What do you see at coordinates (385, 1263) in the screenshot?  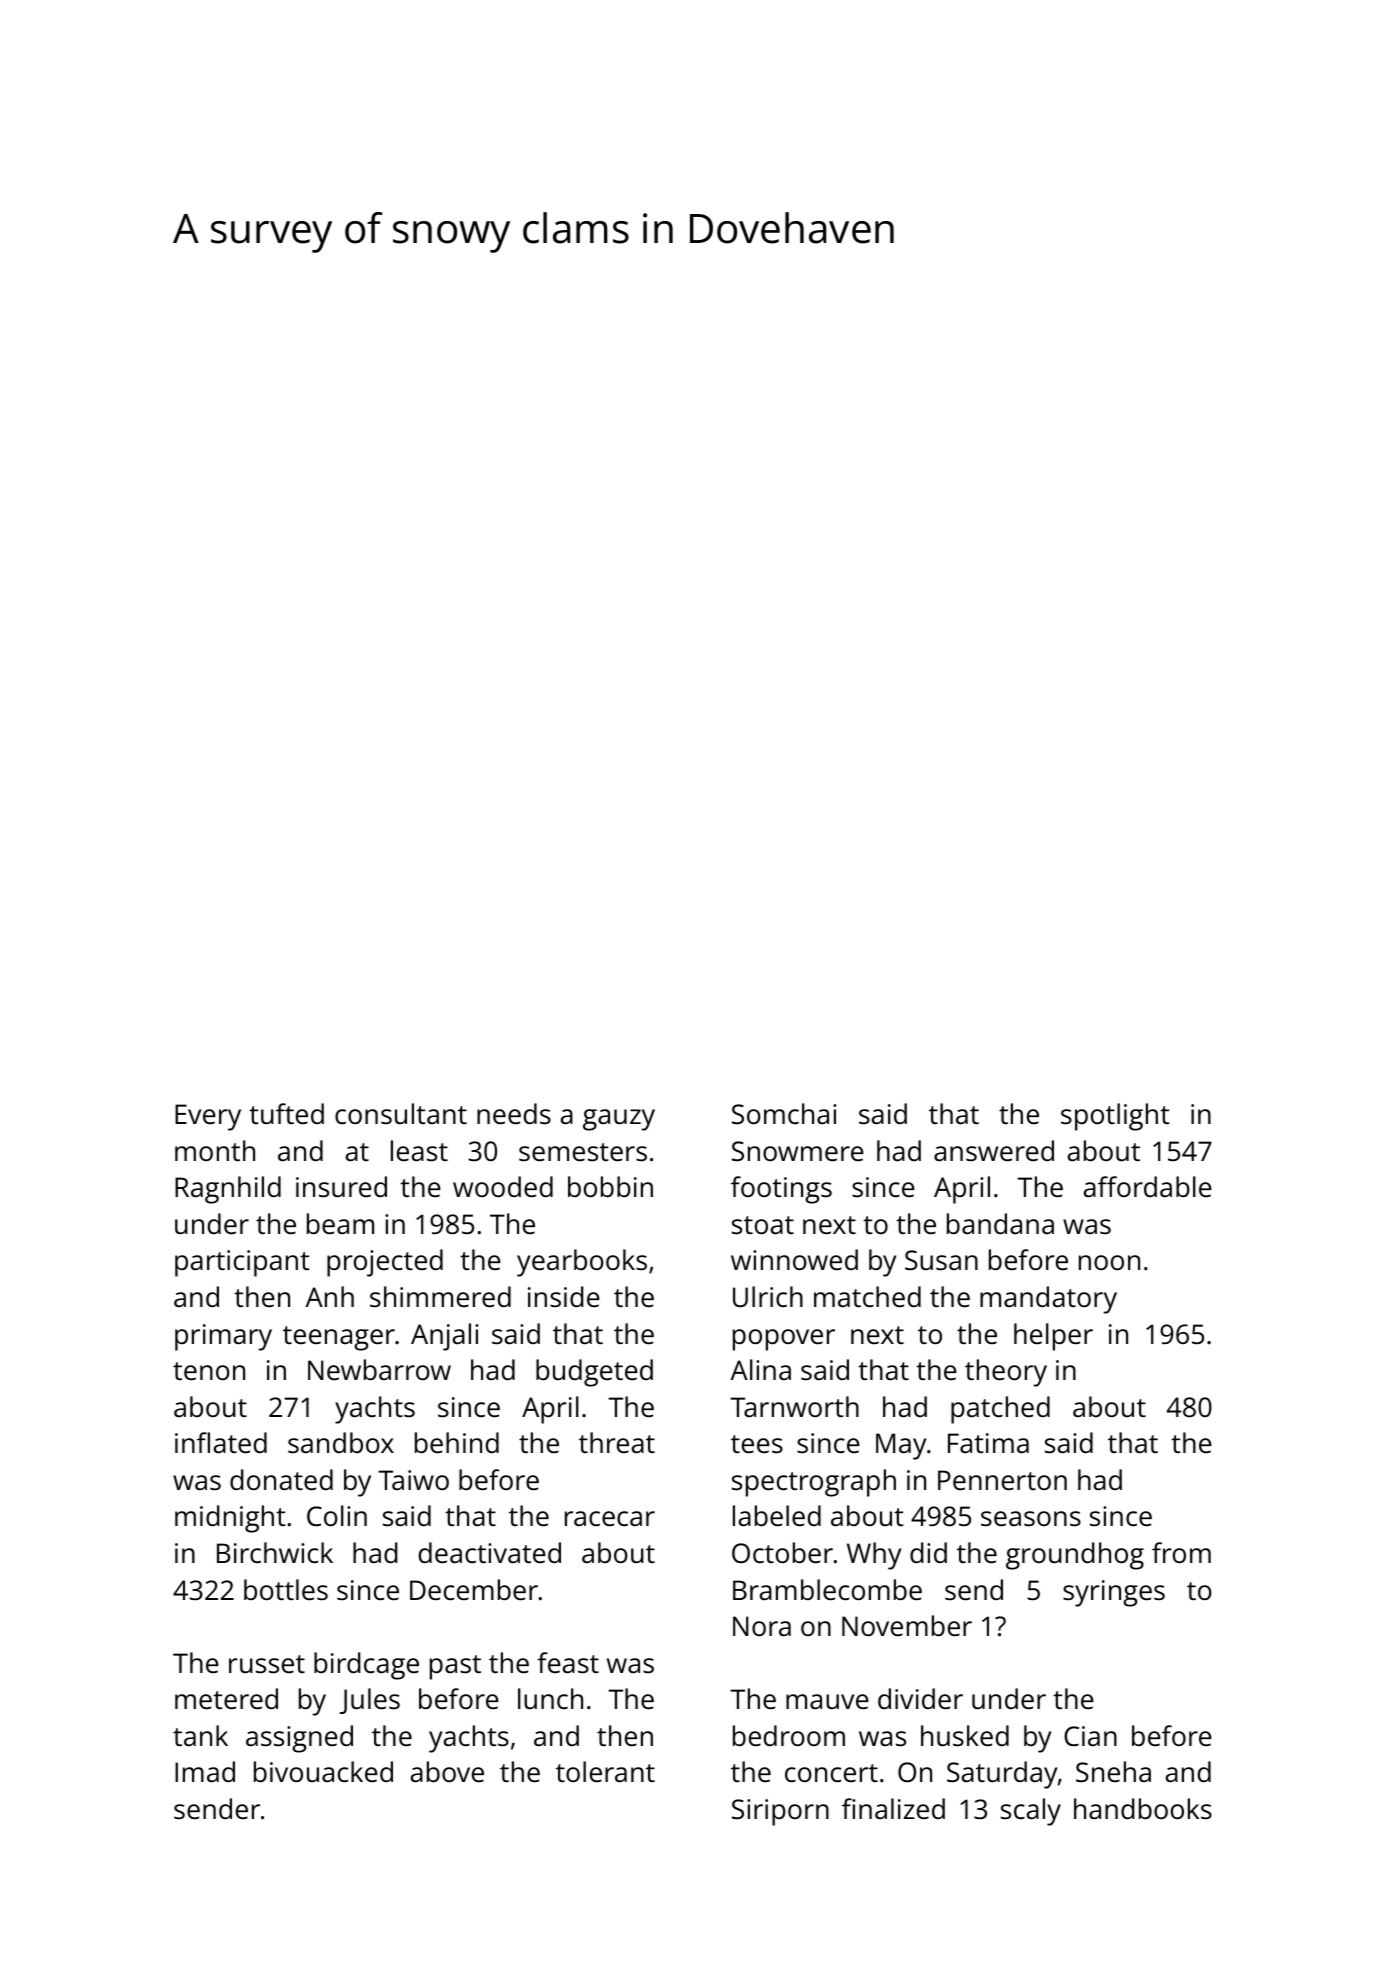 I see `projected` at bounding box center [385, 1263].
